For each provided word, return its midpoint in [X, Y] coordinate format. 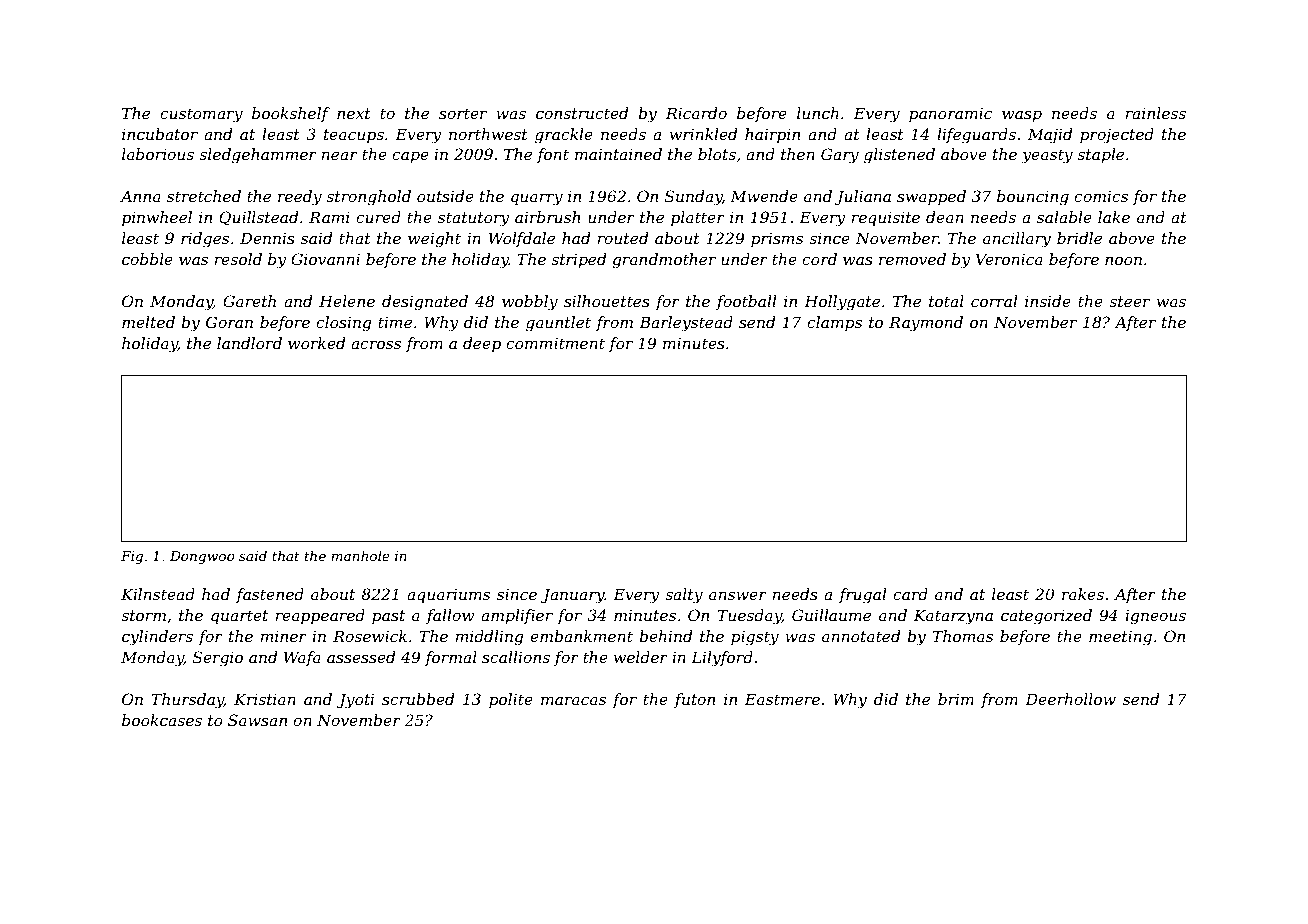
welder [641, 657]
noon [1123, 260]
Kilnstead [158, 594]
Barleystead [686, 324]
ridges [205, 240]
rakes [1083, 594]
